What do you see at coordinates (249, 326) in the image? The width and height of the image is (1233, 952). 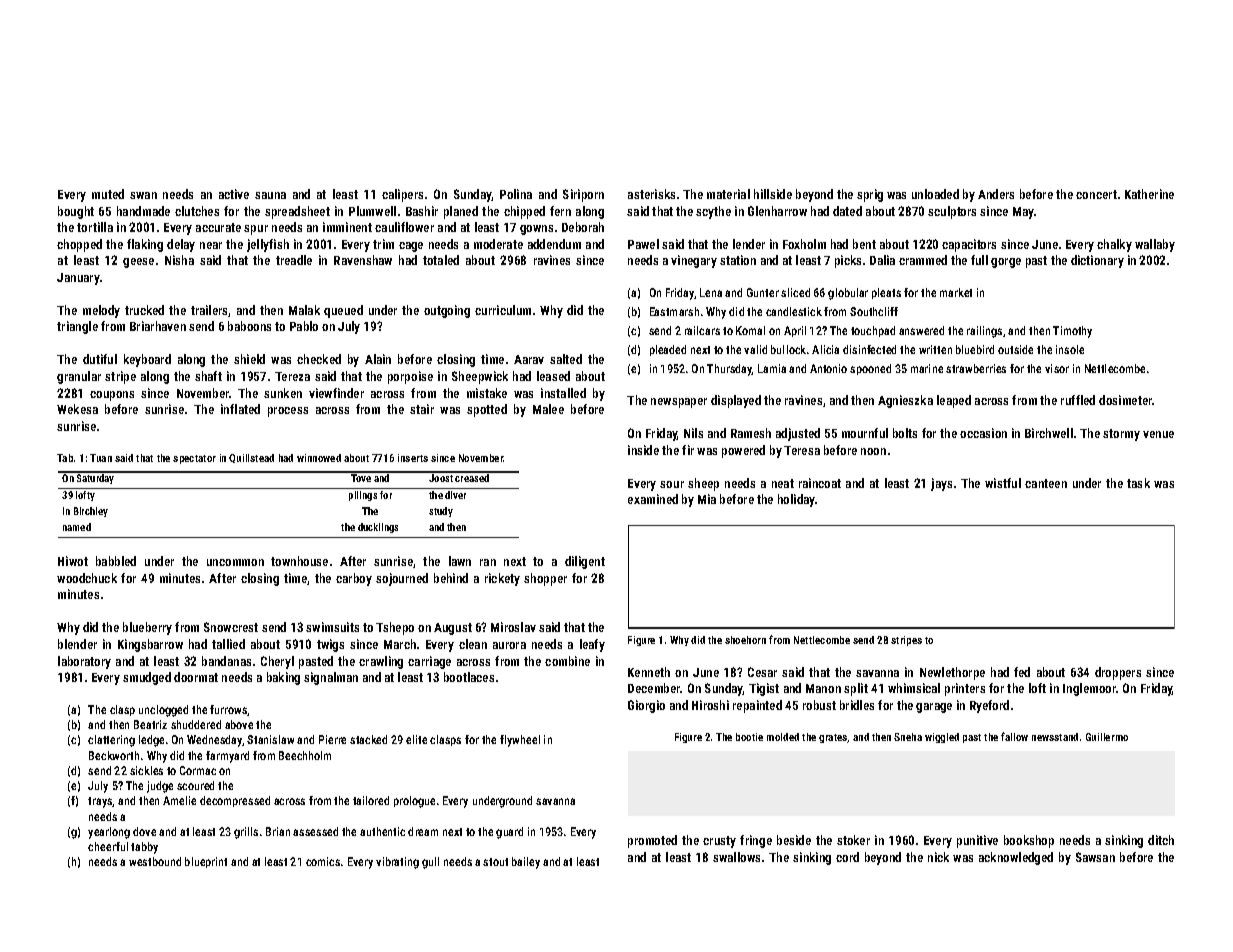 I see `baboons` at bounding box center [249, 326].
